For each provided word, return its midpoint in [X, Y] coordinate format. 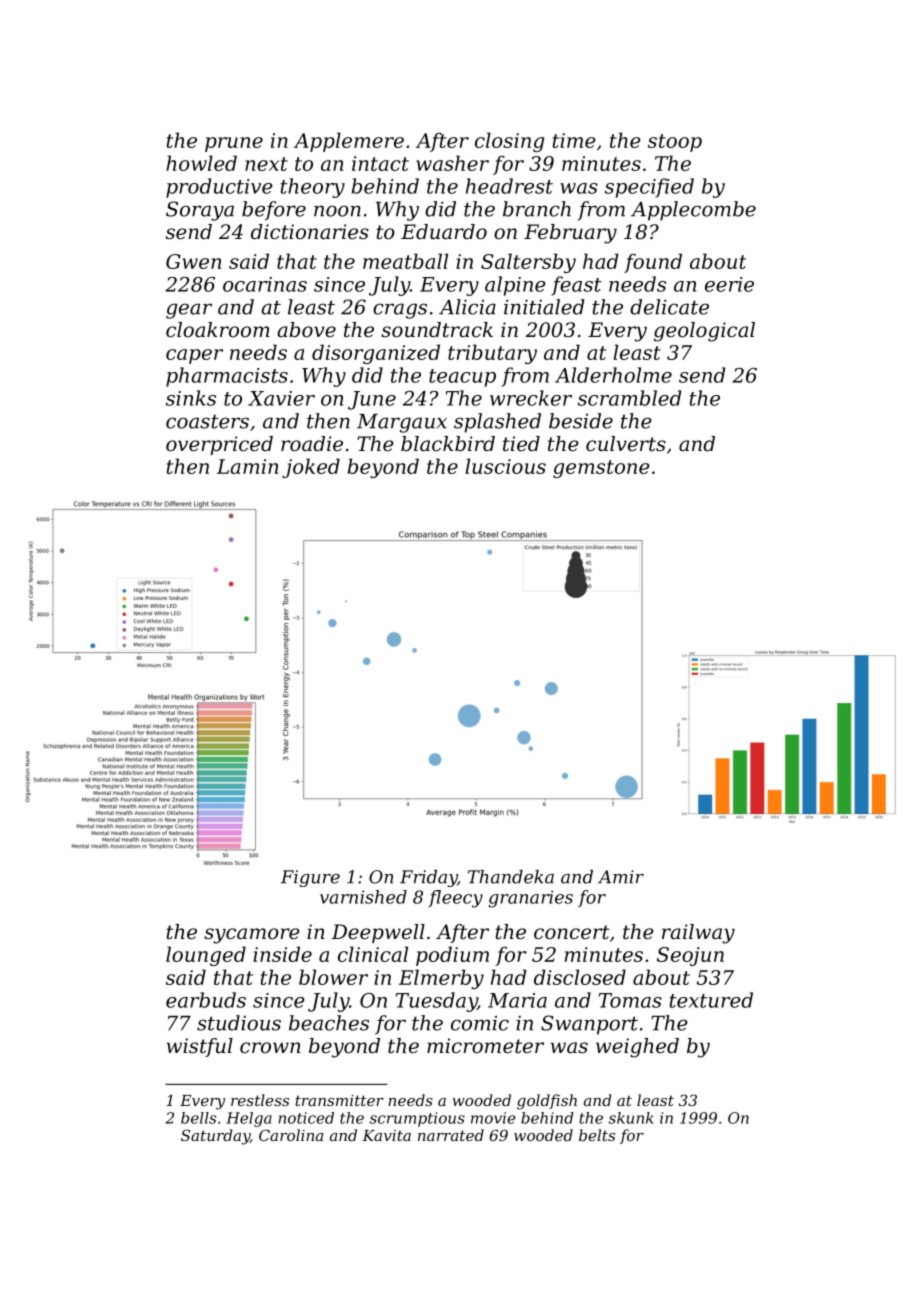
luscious [505, 466]
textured [711, 1000]
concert [572, 932]
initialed [544, 307]
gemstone [601, 469]
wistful [200, 1047]
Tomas [630, 1000]
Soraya [200, 211]
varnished [363, 897]
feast [576, 286]
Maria [517, 1000]
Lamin [247, 466]
